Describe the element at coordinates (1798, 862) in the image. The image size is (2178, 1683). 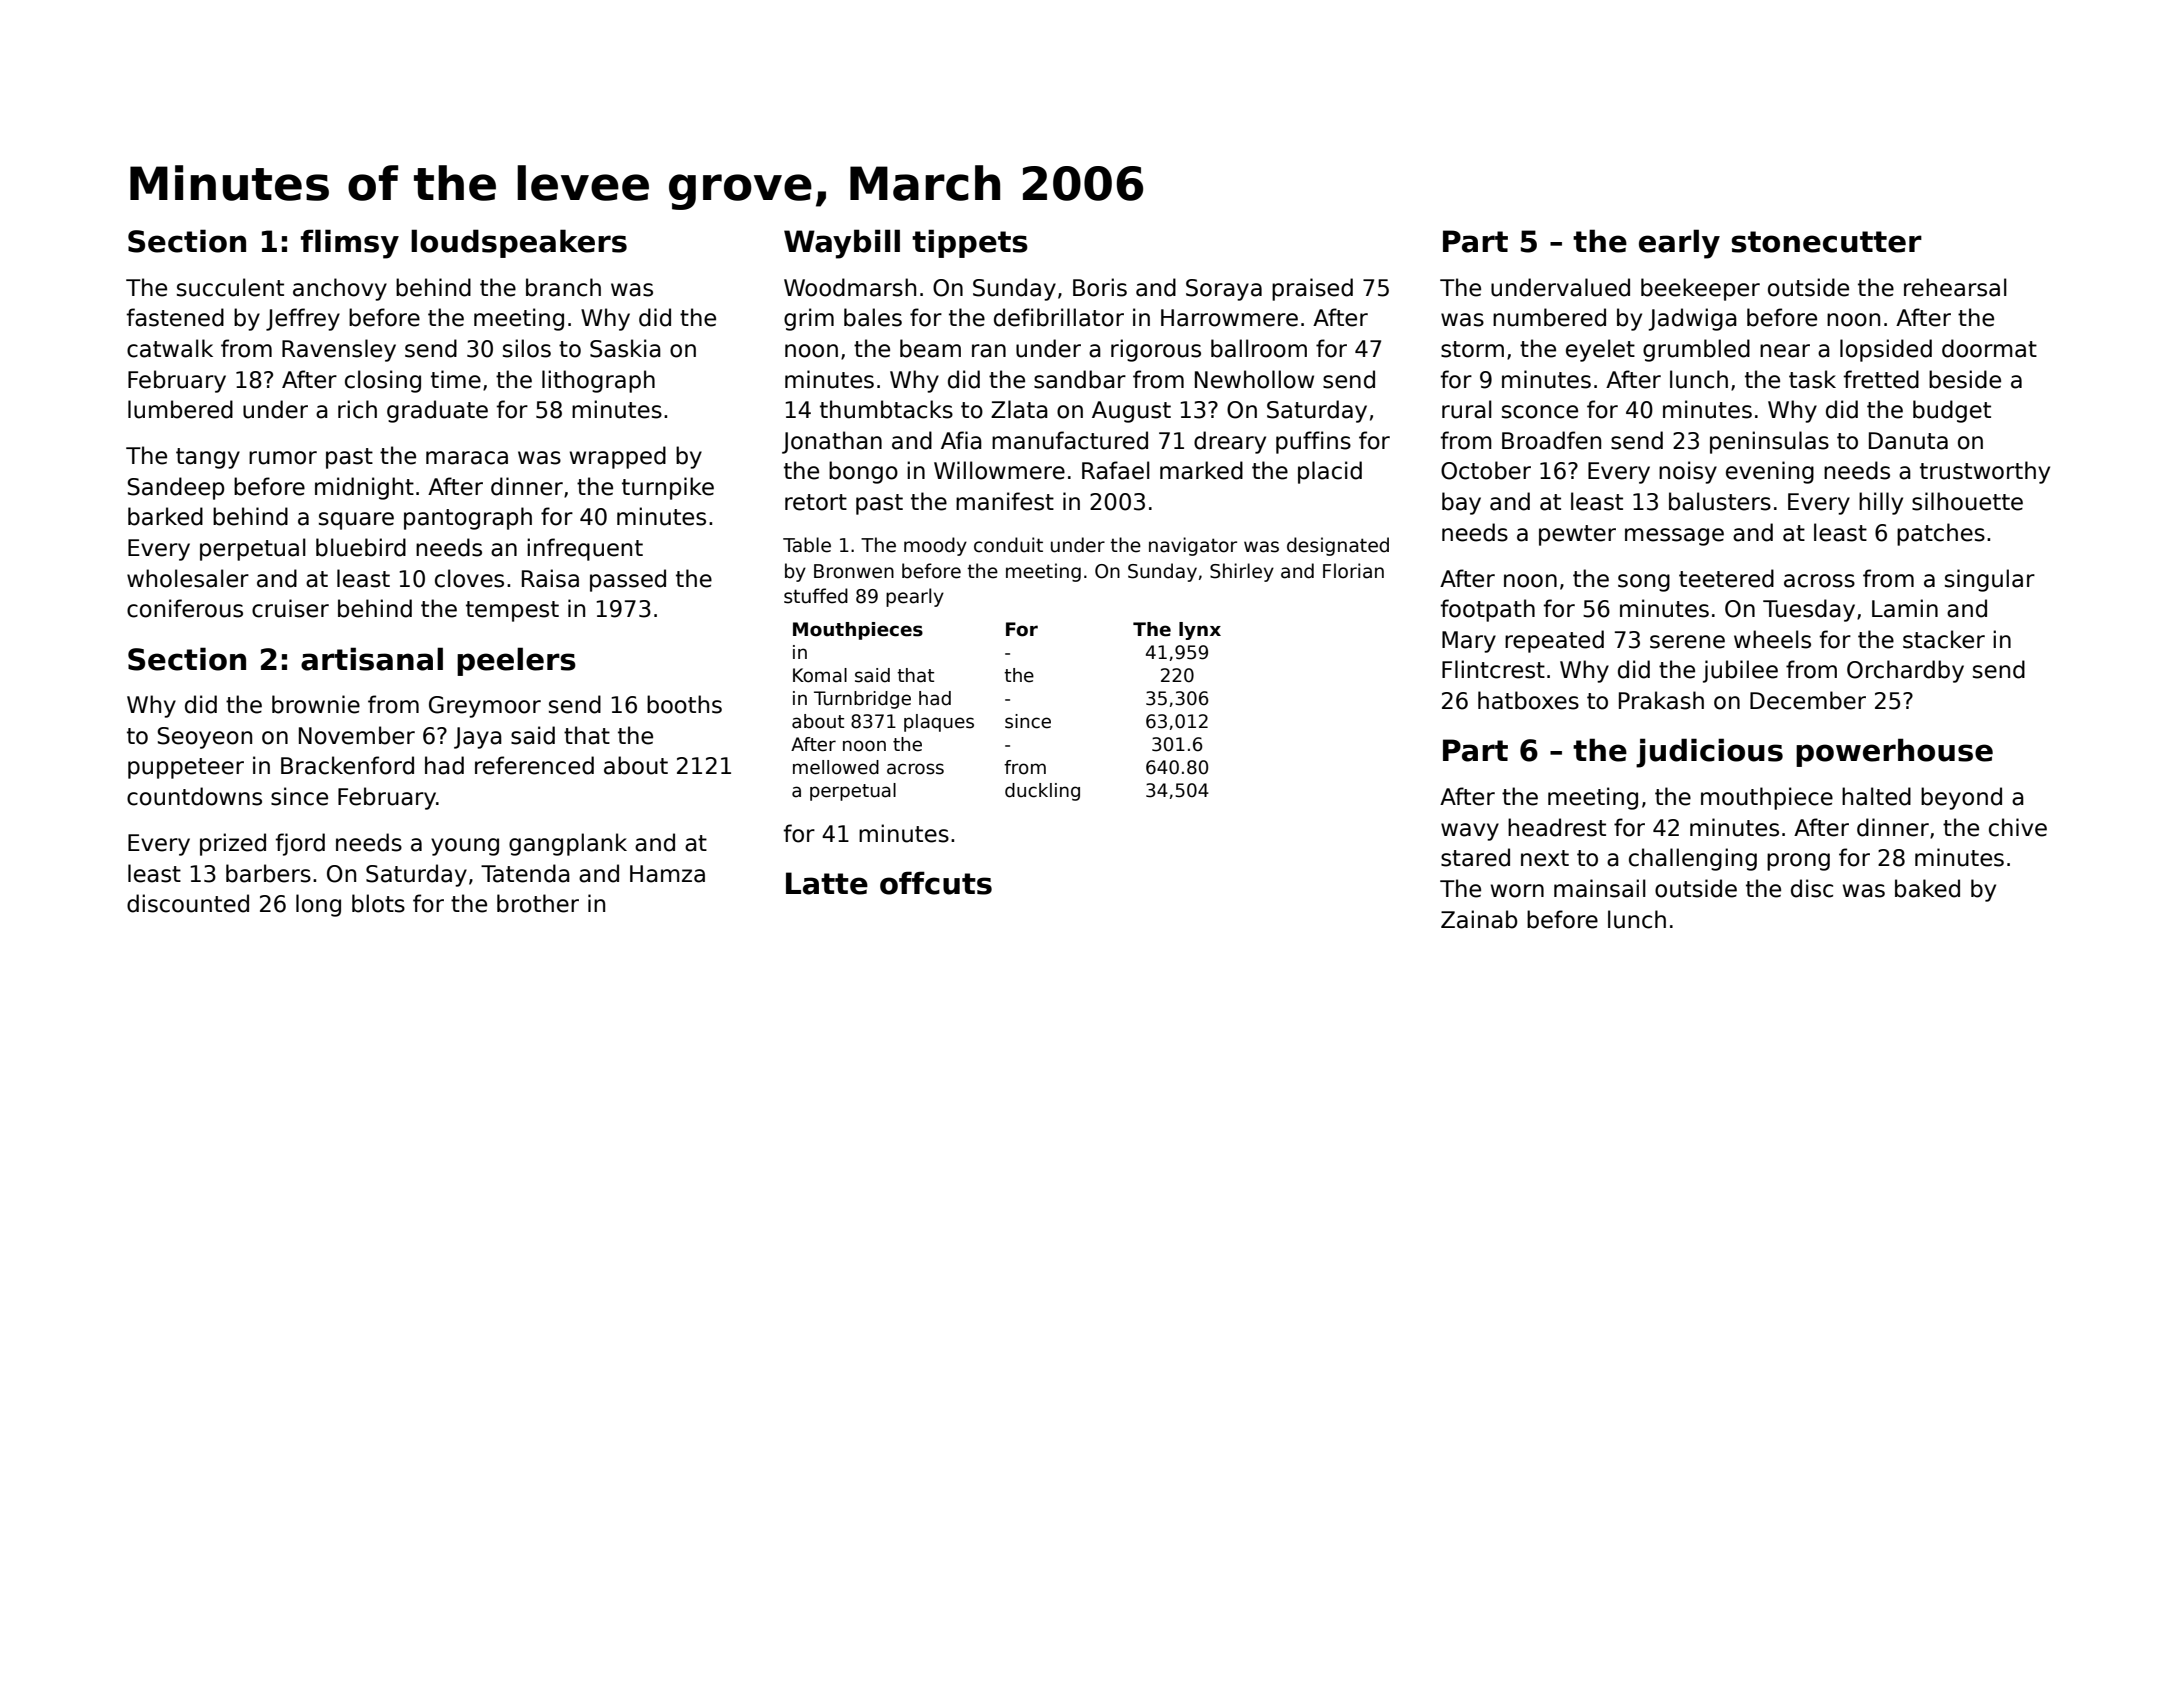
I see `prong` at that location.
